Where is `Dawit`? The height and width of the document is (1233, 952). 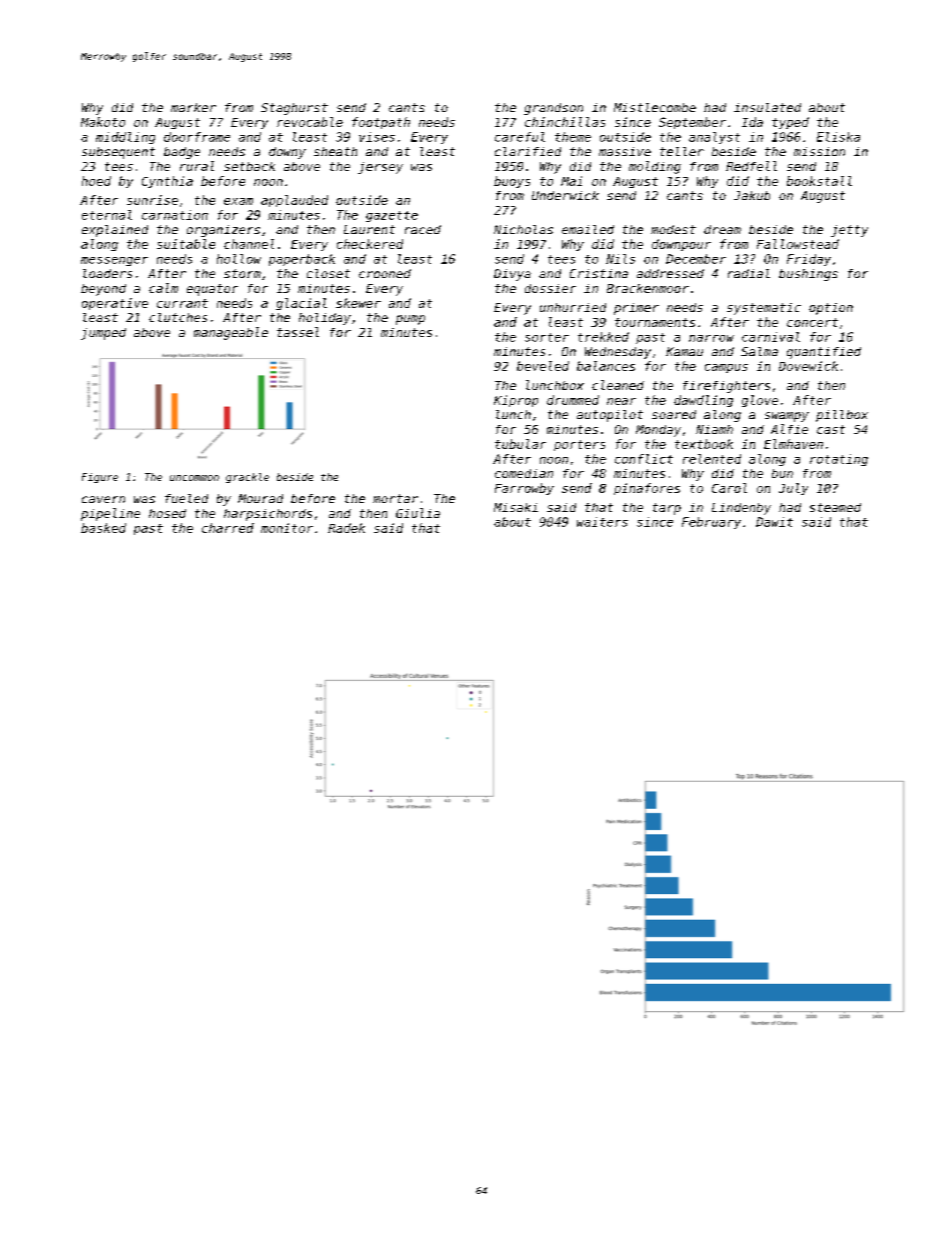 Dawit is located at coordinates (774, 522).
